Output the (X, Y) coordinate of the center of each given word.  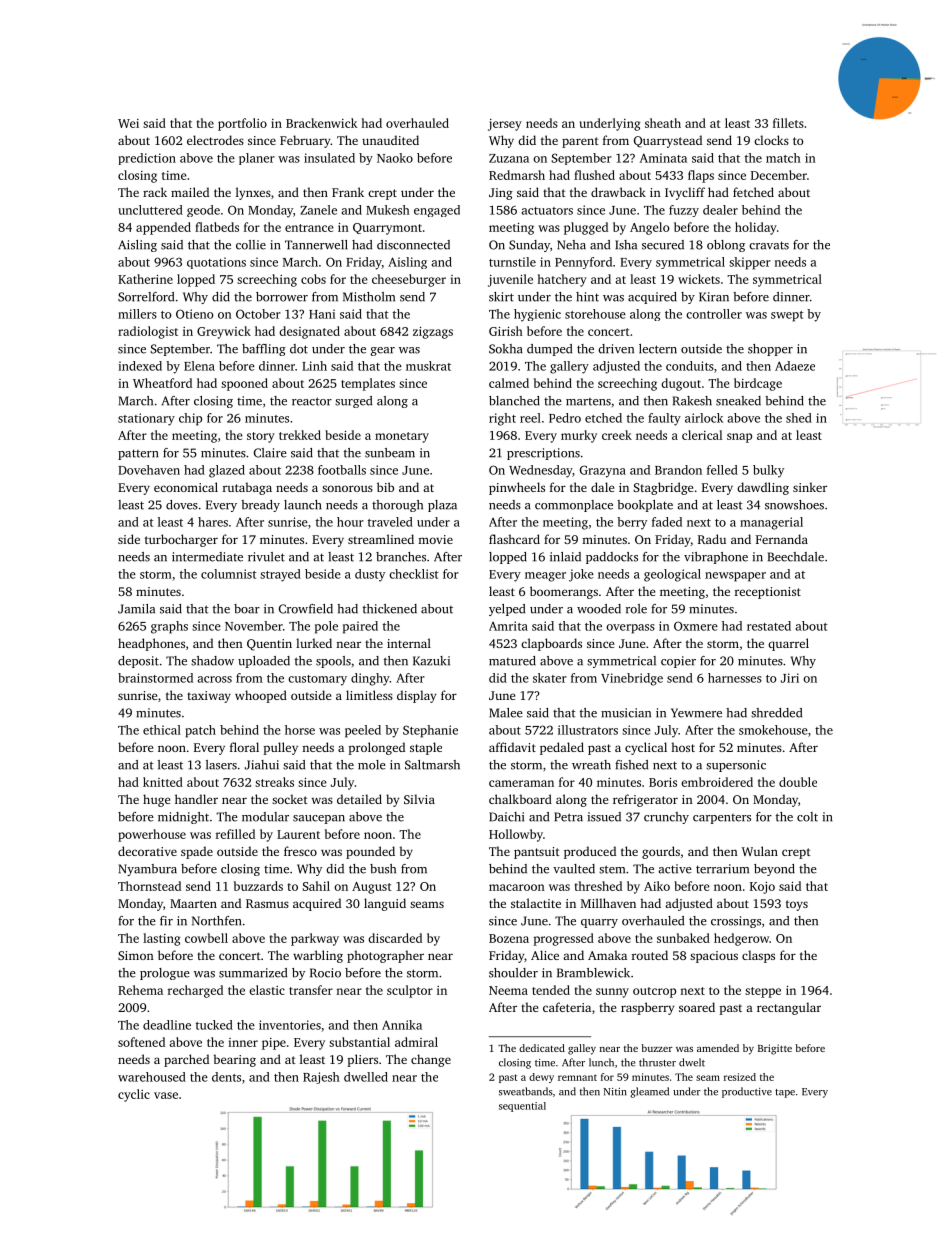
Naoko (395, 158)
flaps (701, 176)
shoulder (513, 973)
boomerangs (564, 592)
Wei (128, 123)
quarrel (788, 644)
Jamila (136, 609)
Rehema (140, 990)
